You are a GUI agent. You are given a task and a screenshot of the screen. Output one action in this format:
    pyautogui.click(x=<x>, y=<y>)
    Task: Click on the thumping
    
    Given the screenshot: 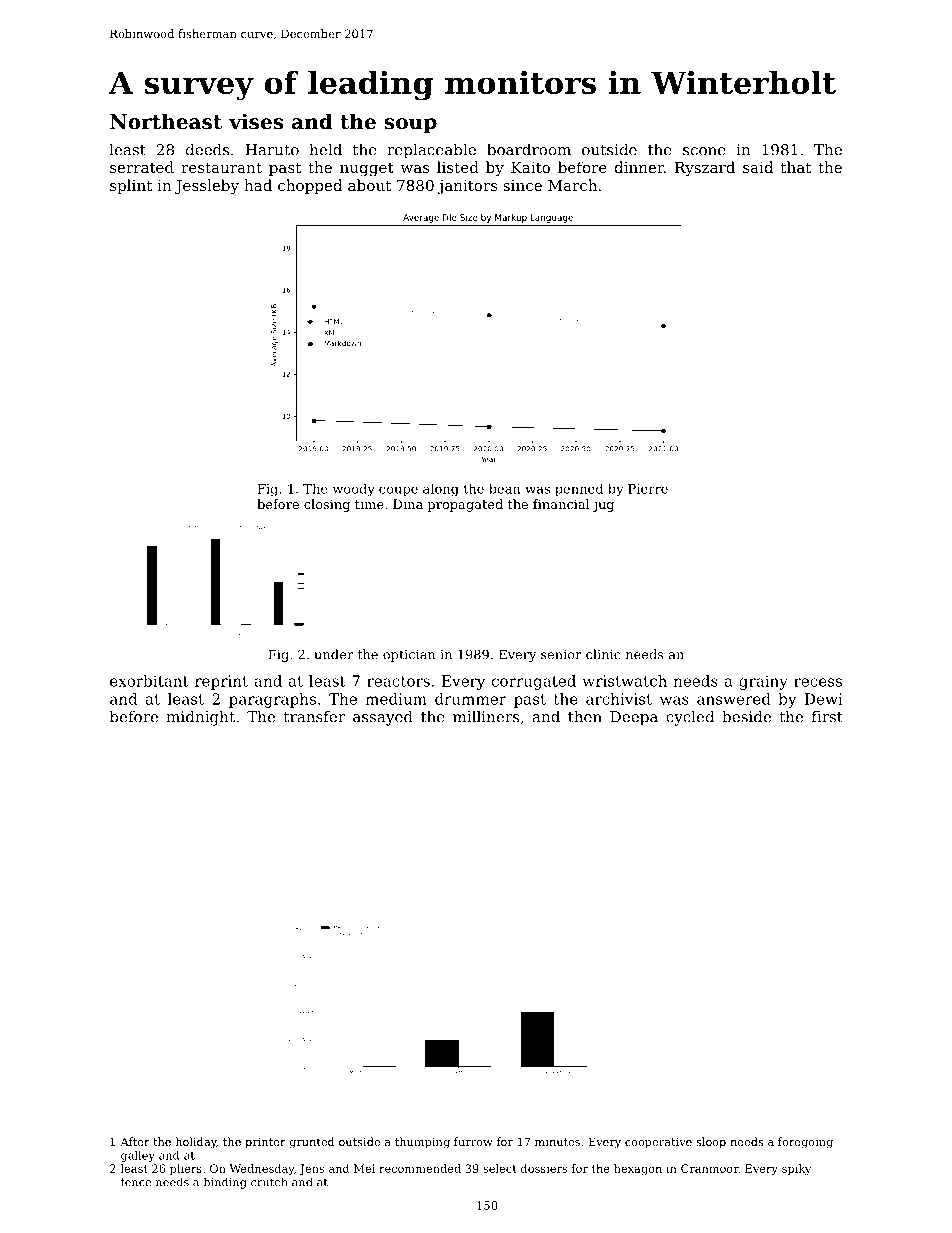 What is the action you would take?
    pyautogui.click(x=422, y=1143)
